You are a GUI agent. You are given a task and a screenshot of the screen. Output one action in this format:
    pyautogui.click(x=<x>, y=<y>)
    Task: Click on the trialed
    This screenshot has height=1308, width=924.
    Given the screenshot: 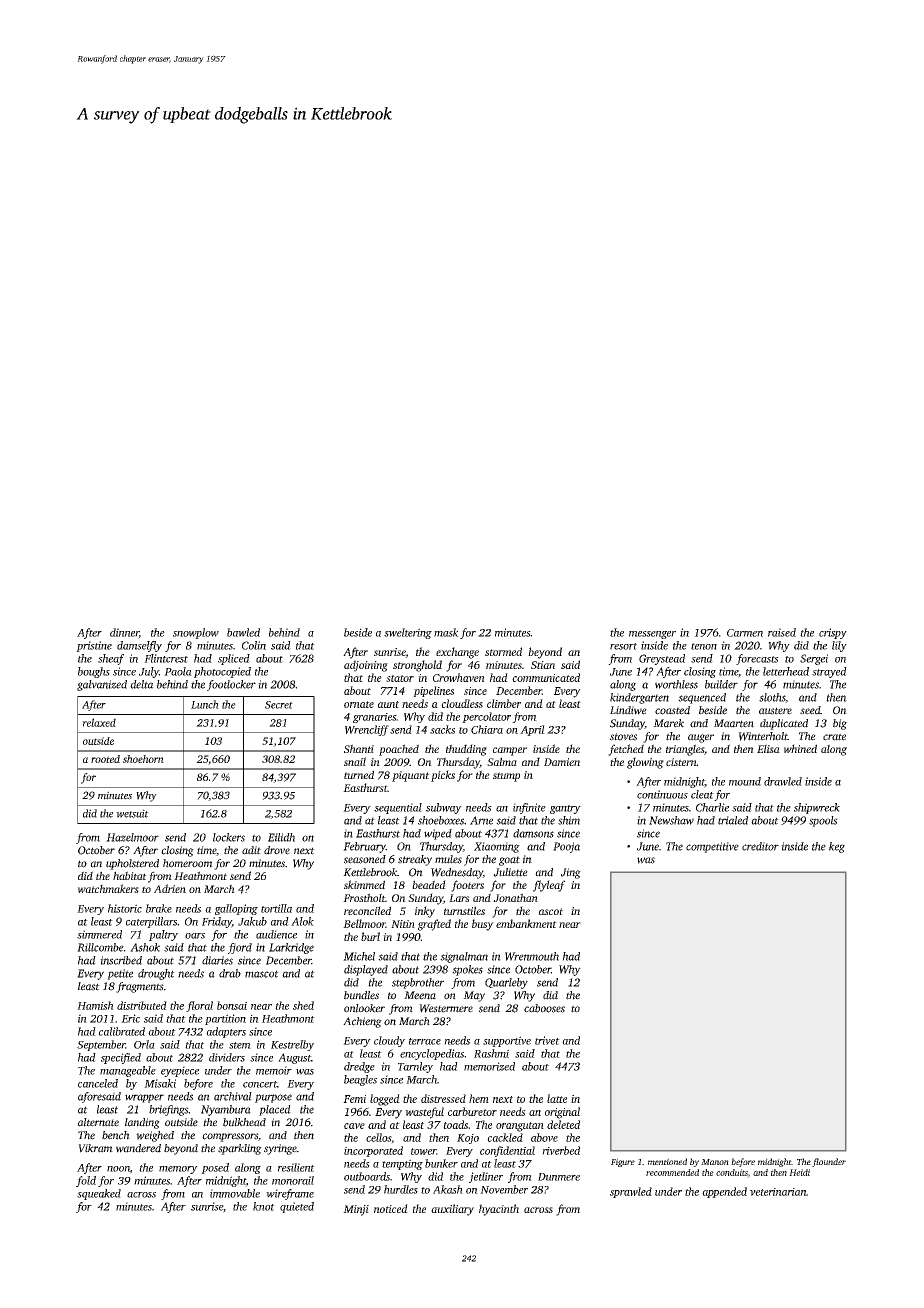 What is the action you would take?
    pyautogui.click(x=733, y=820)
